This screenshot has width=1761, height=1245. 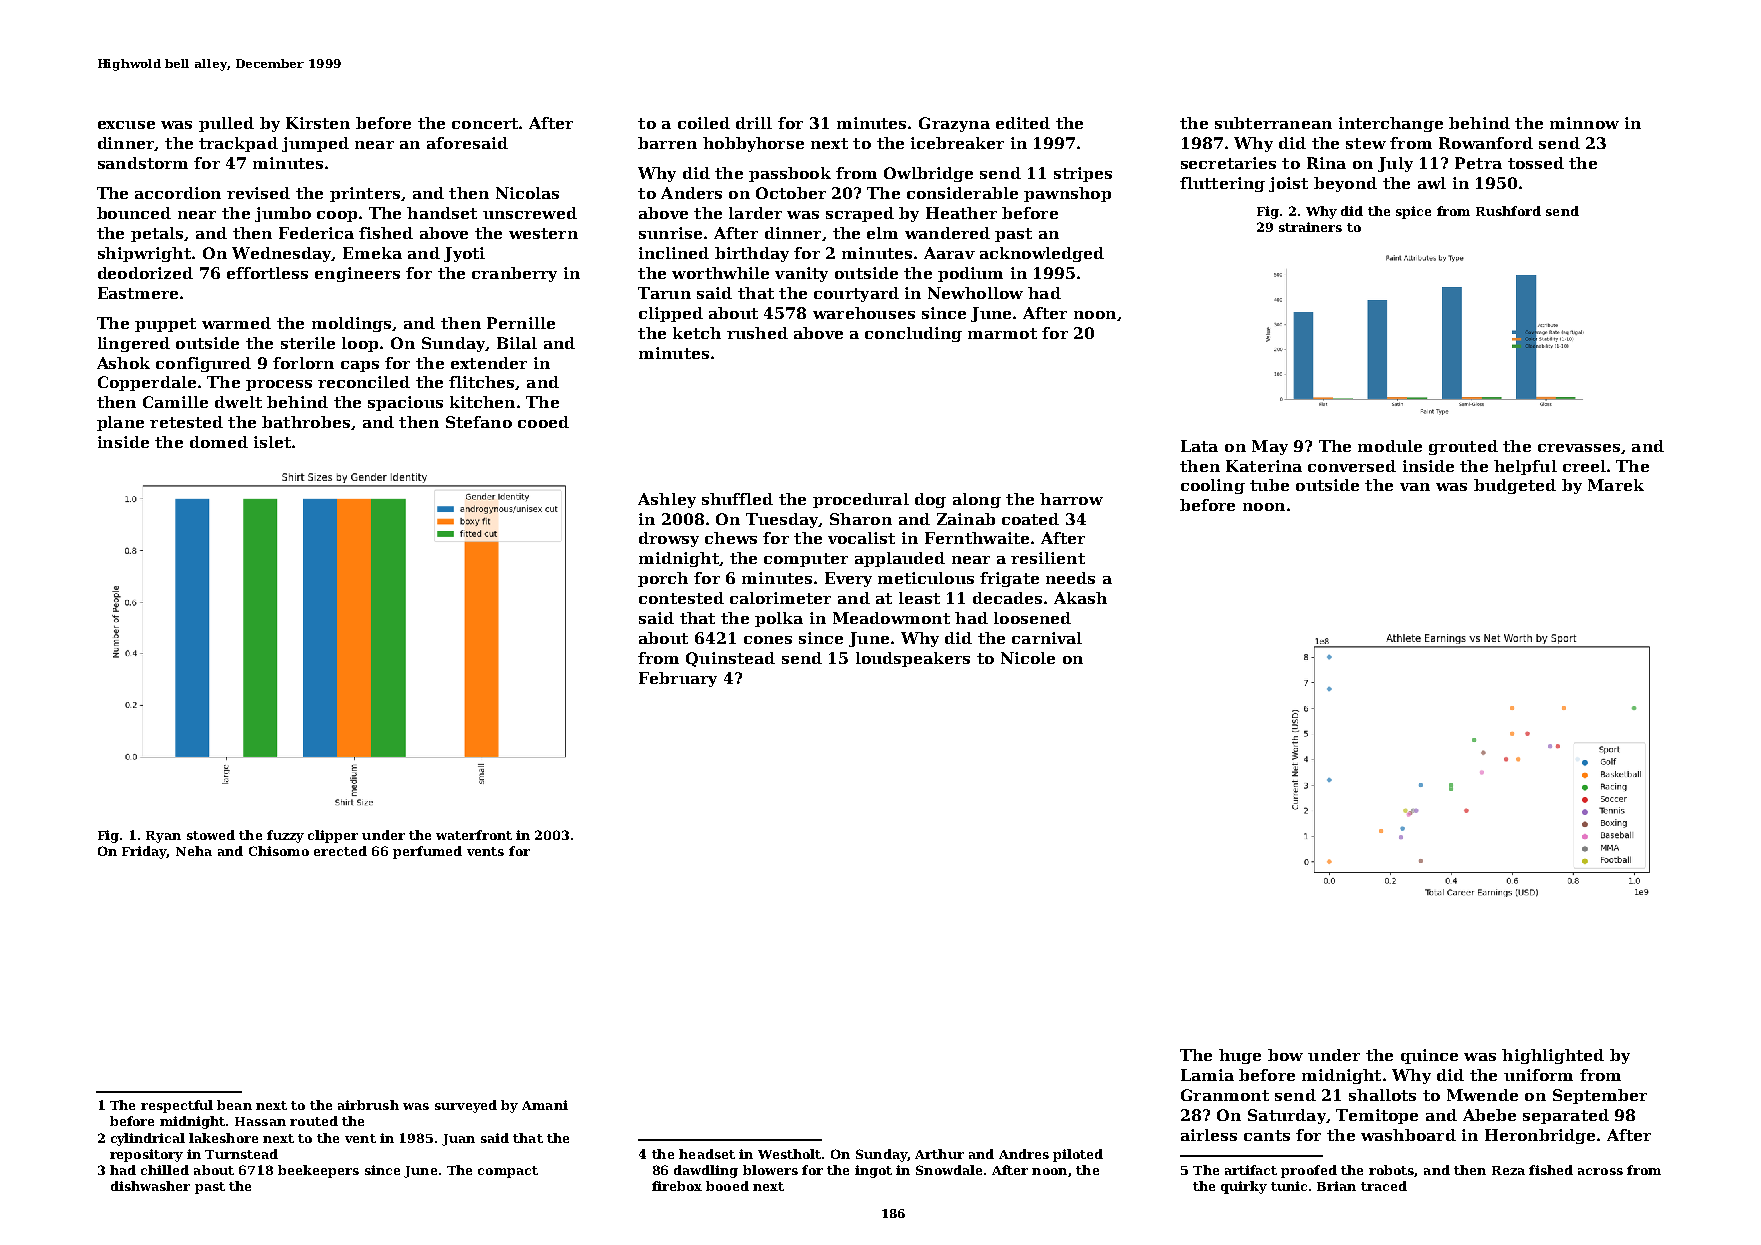 What do you see at coordinates (860, 214) in the screenshot?
I see `scraped` at bounding box center [860, 214].
